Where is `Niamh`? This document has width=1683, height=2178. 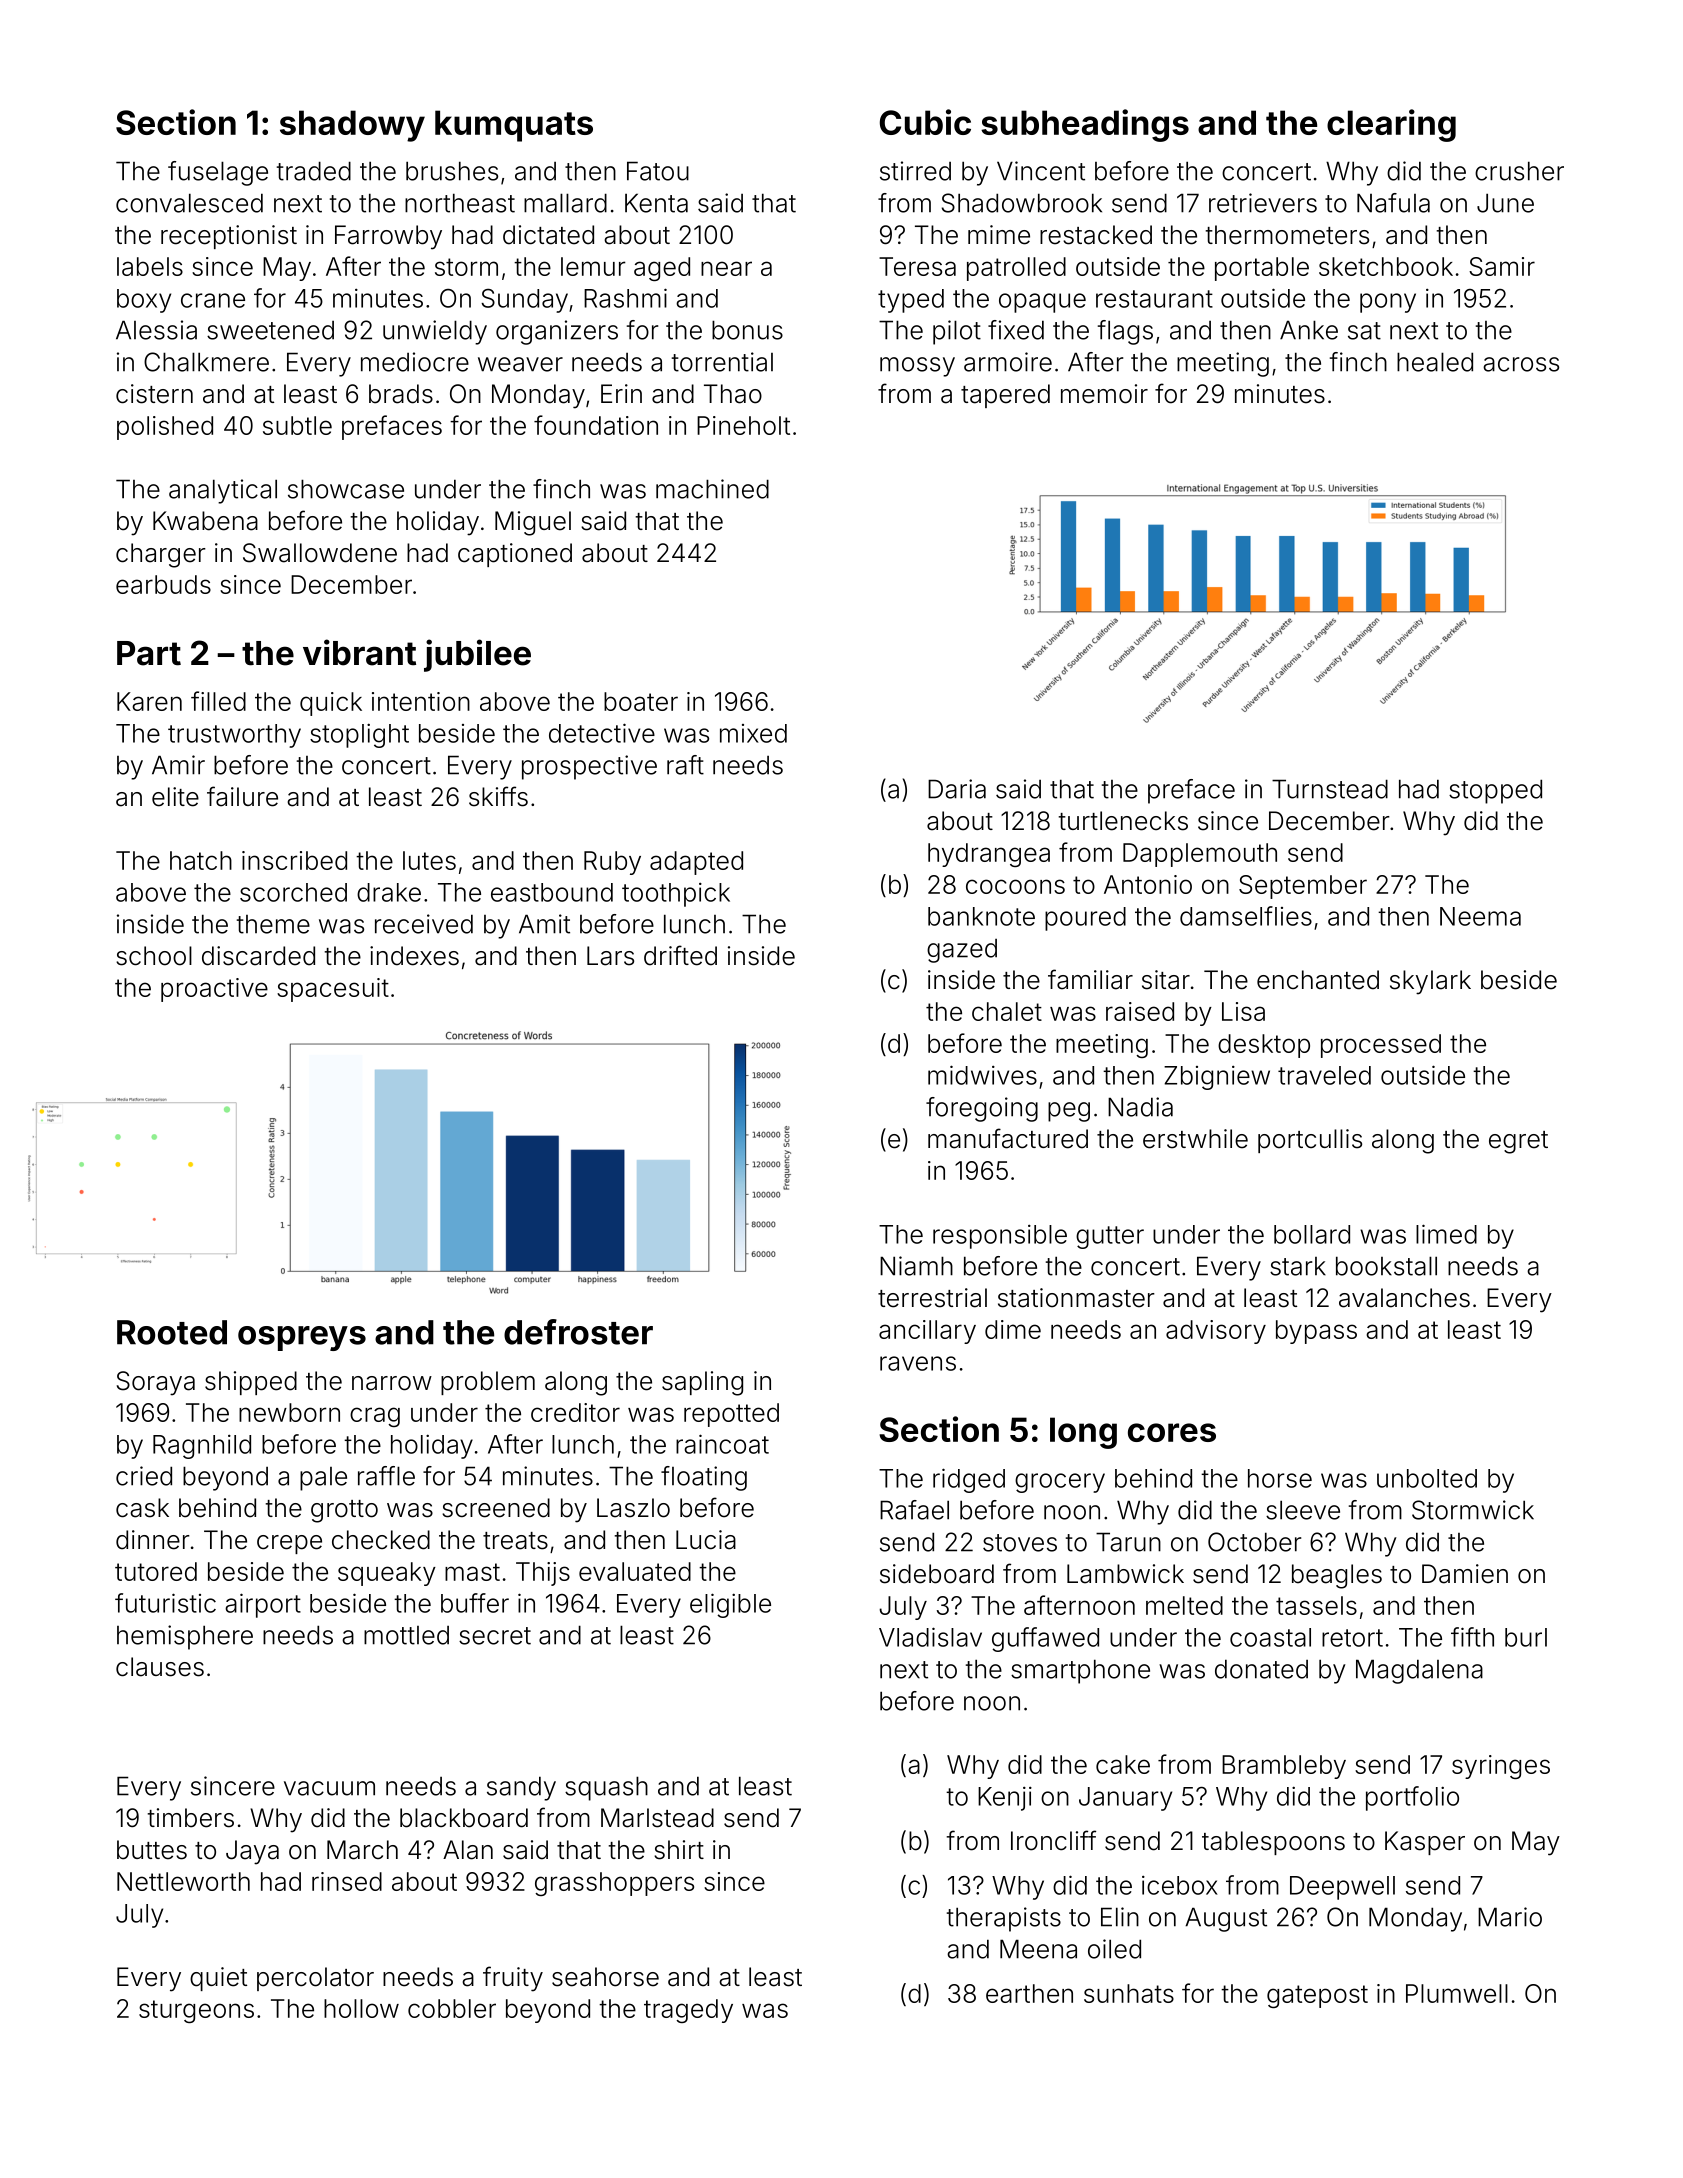 Niamh is located at coordinates (916, 1266).
